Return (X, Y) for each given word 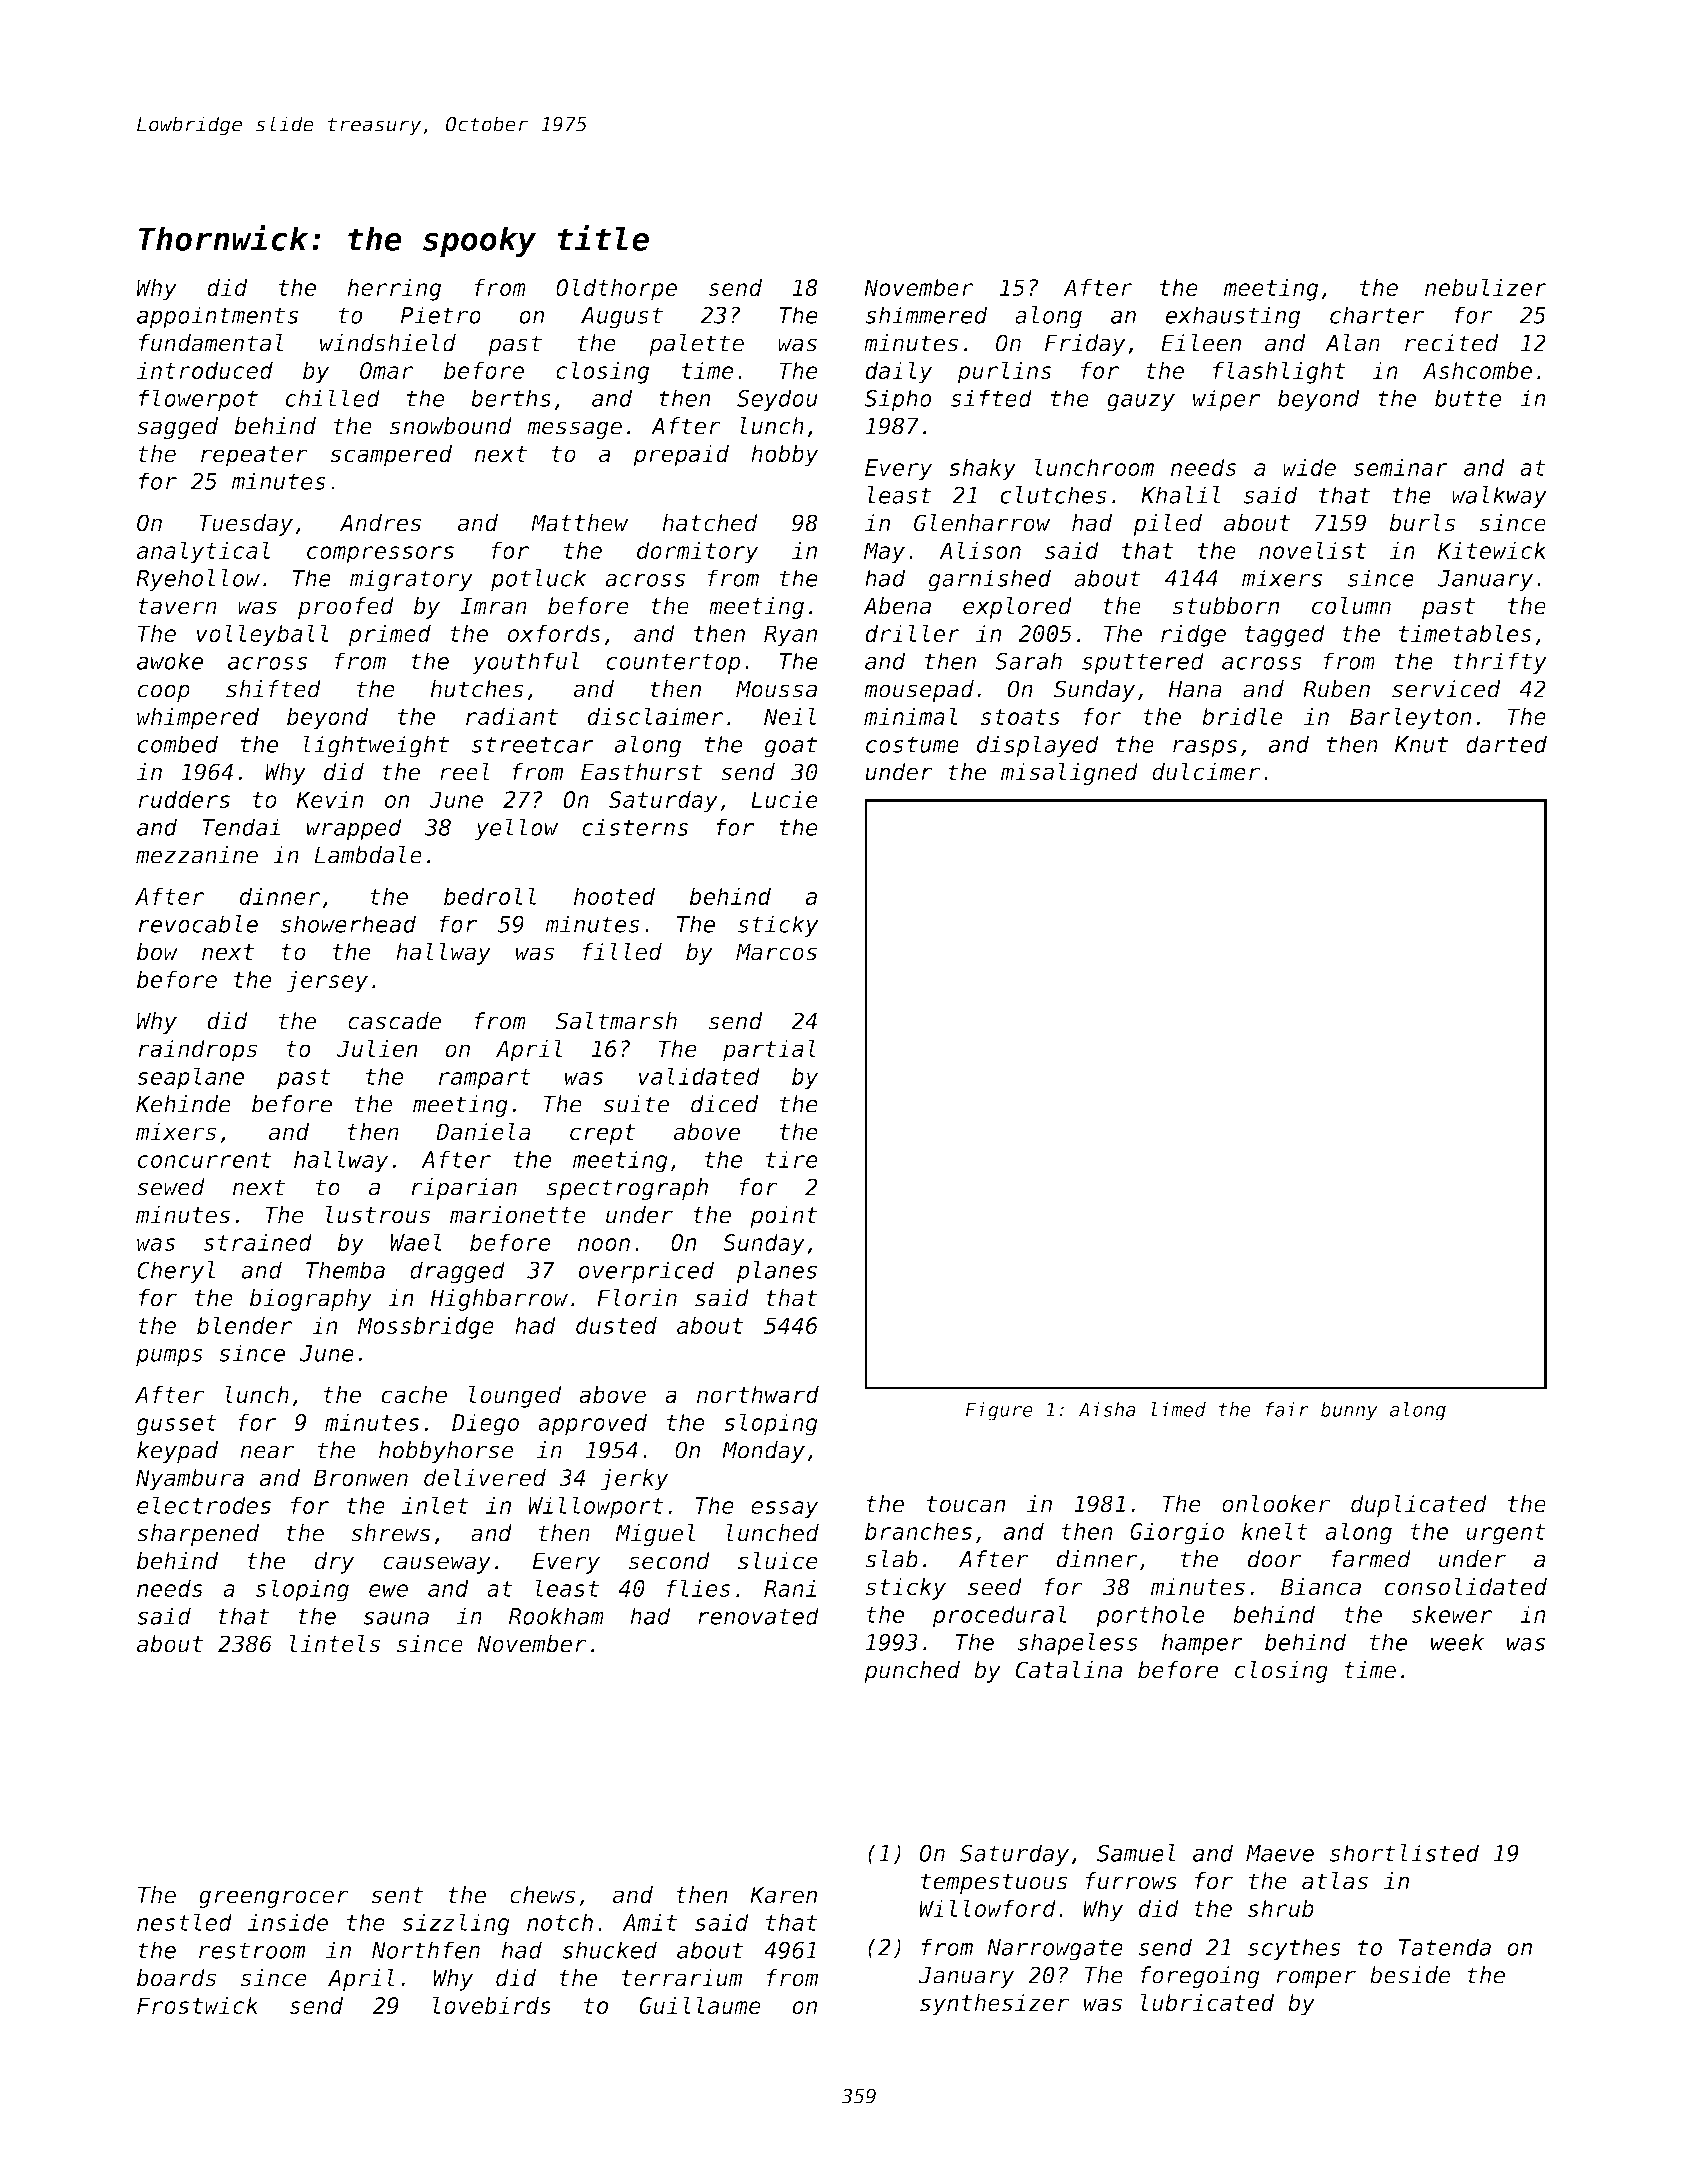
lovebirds (492, 2005)
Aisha (1107, 1409)
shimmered (926, 315)
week (1457, 1642)
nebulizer (1486, 287)
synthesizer (994, 2005)
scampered (391, 456)
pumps (169, 1357)
